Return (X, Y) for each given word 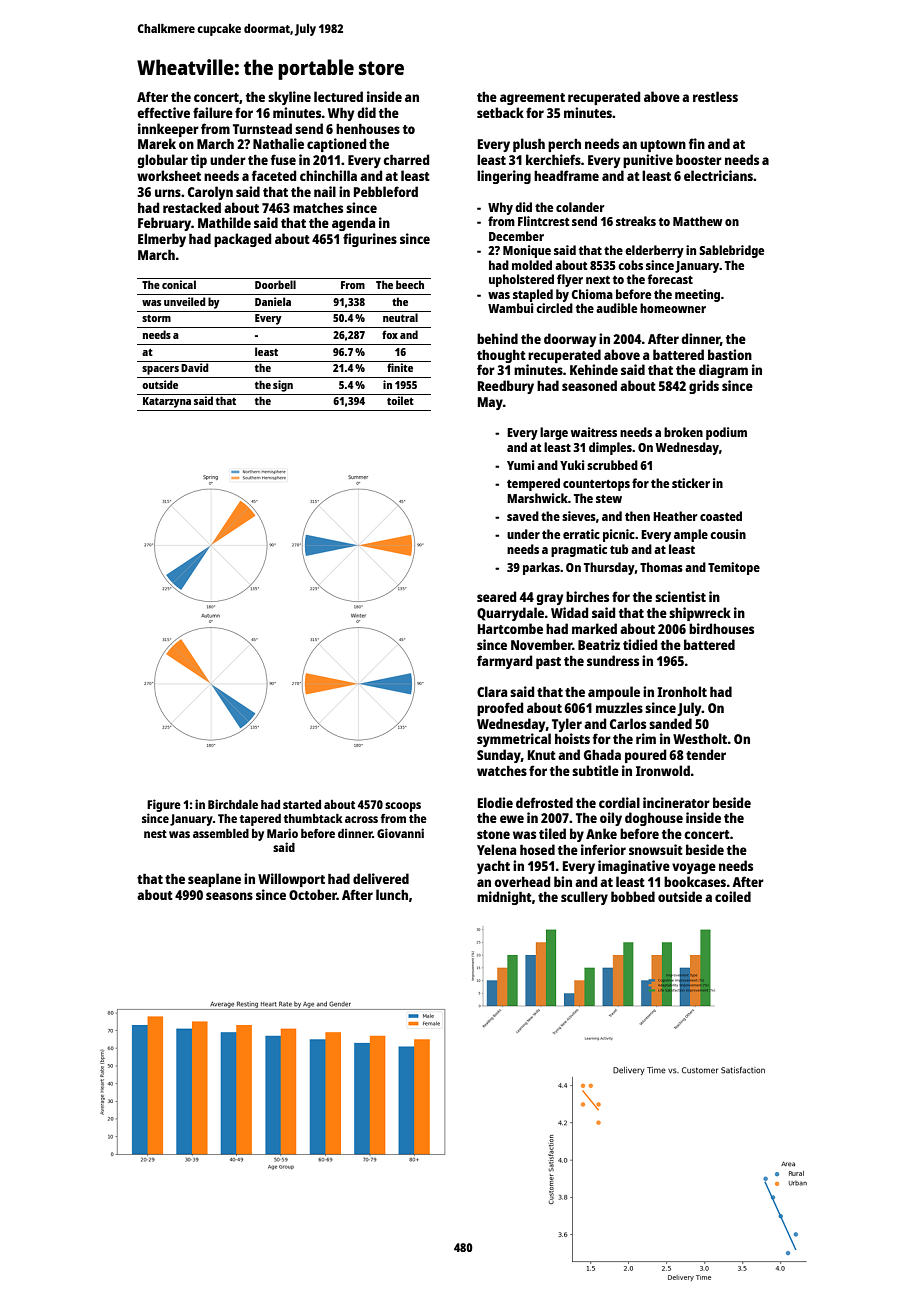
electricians (718, 175)
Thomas (661, 567)
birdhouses (721, 628)
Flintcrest (543, 221)
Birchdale (233, 804)
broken (683, 432)
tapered (260, 820)
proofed (500, 709)
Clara (492, 691)
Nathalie (278, 143)
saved (523, 516)
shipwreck (700, 614)
